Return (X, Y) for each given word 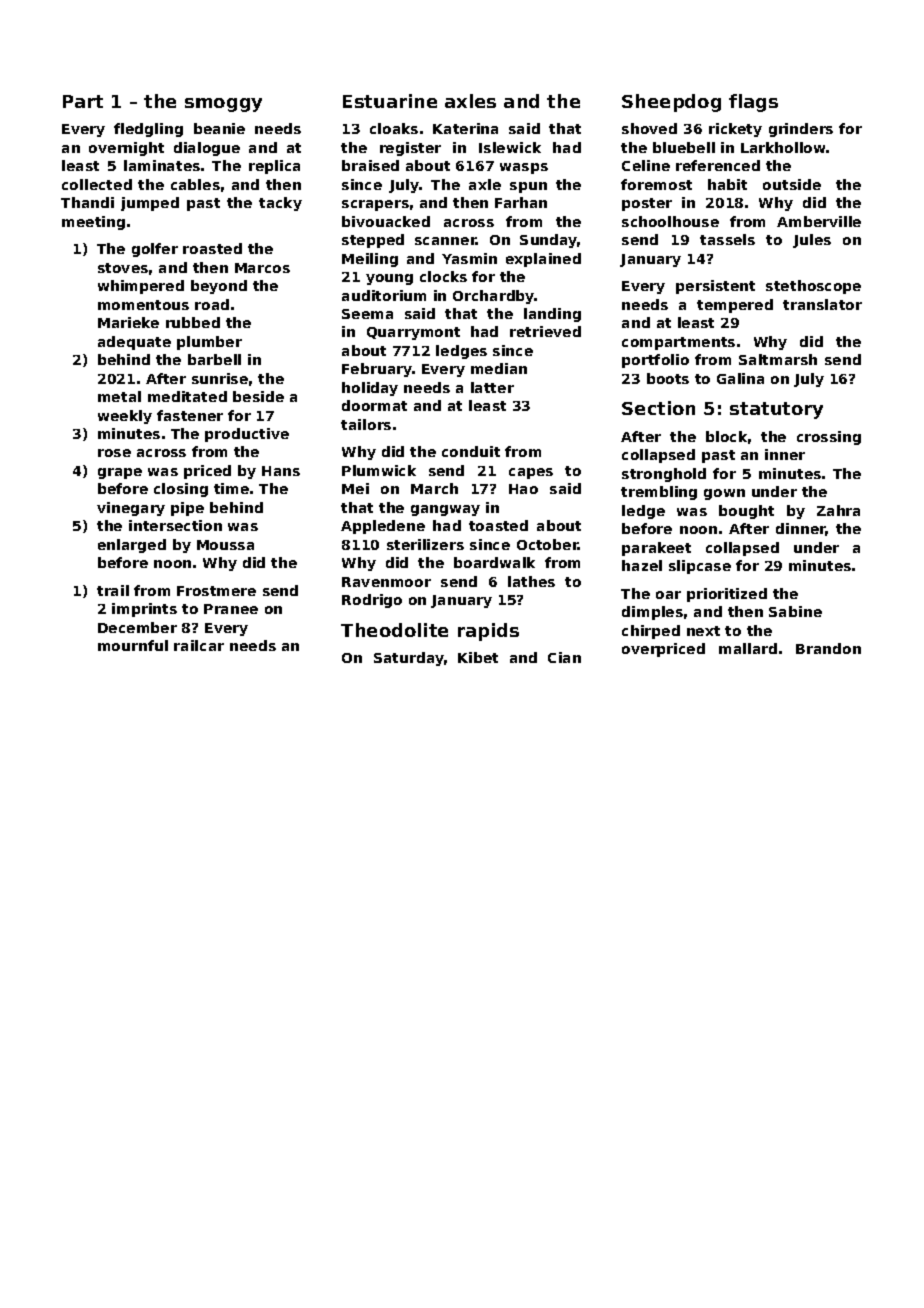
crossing (829, 438)
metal (119, 396)
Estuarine (390, 101)
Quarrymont (413, 333)
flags (753, 103)
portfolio (655, 361)
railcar (199, 645)
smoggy (223, 105)
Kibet (478, 657)
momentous (143, 305)
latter (492, 387)
